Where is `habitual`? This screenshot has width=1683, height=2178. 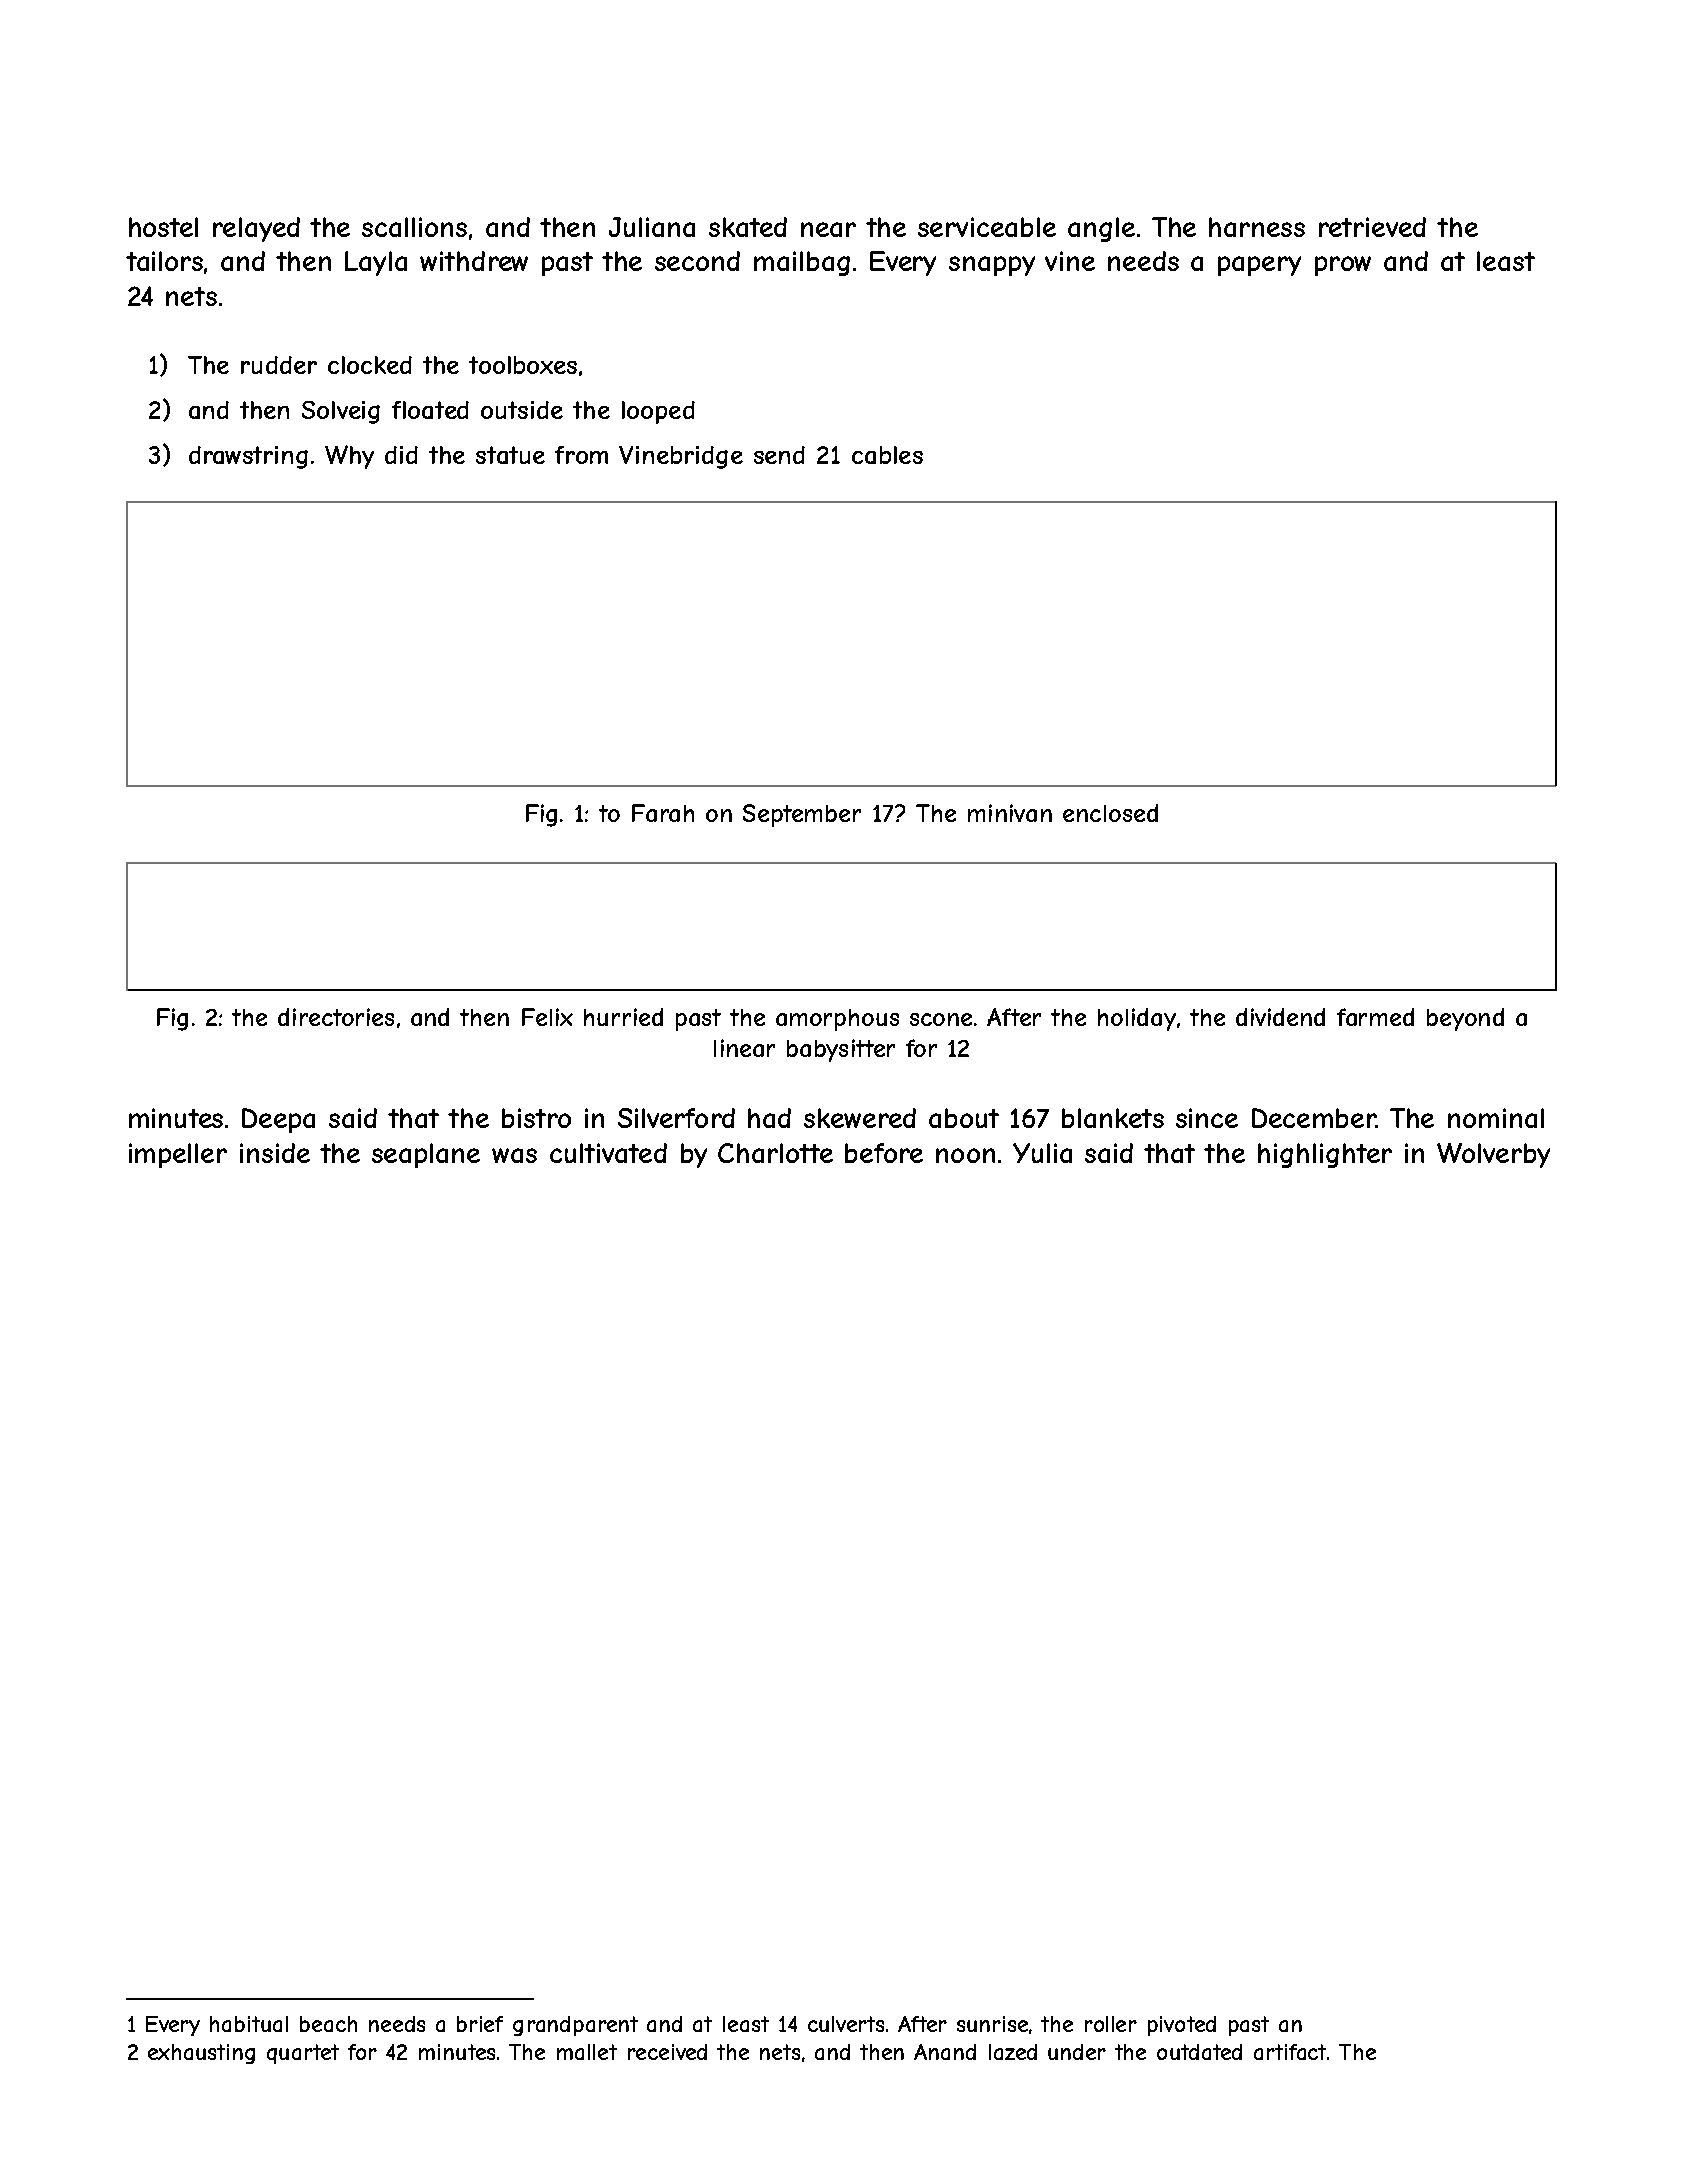
habitual is located at coordinates (249, 2024).
